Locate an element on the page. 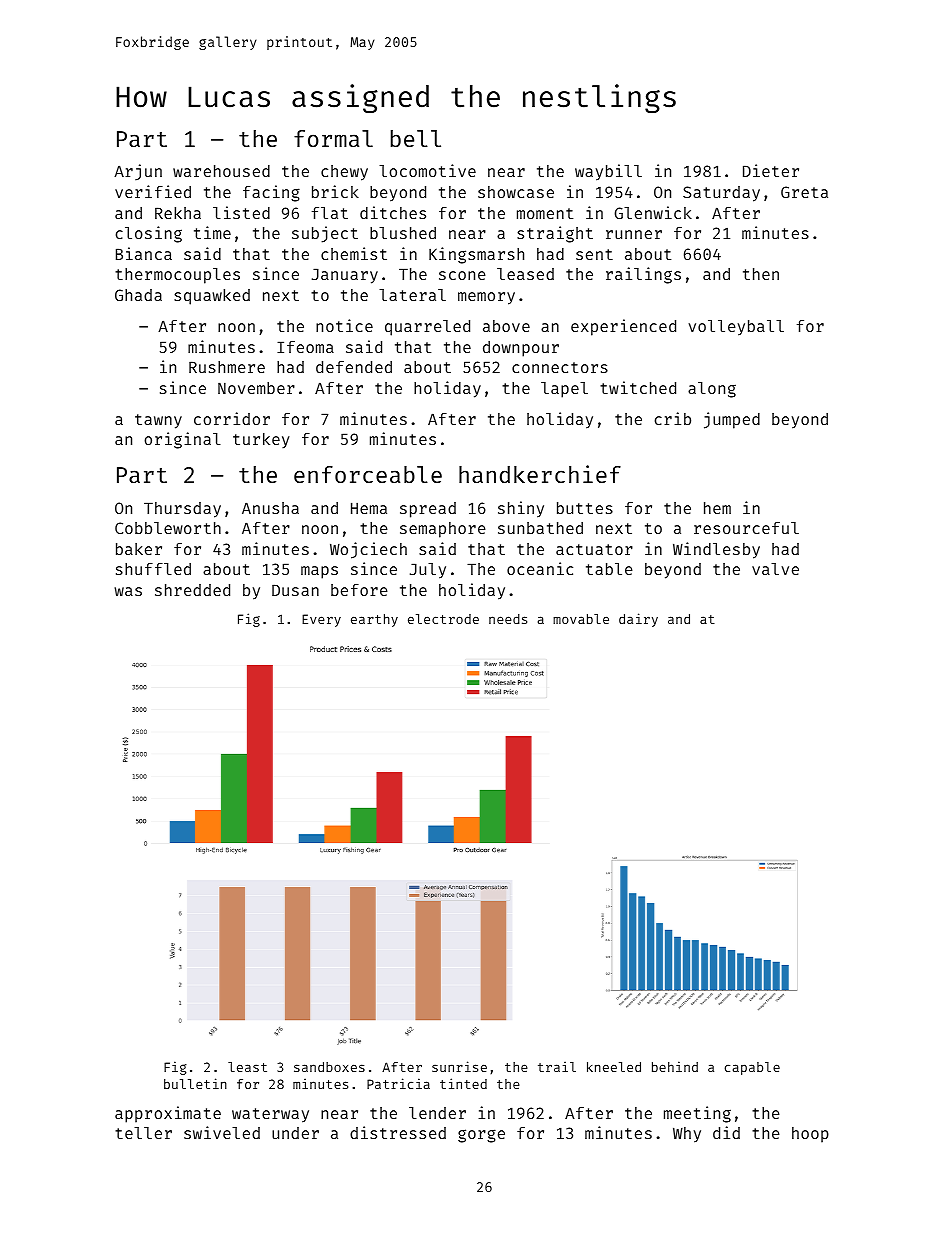 This page has width=952, height=1233. Arjun is located at coordinates (138, 172).
